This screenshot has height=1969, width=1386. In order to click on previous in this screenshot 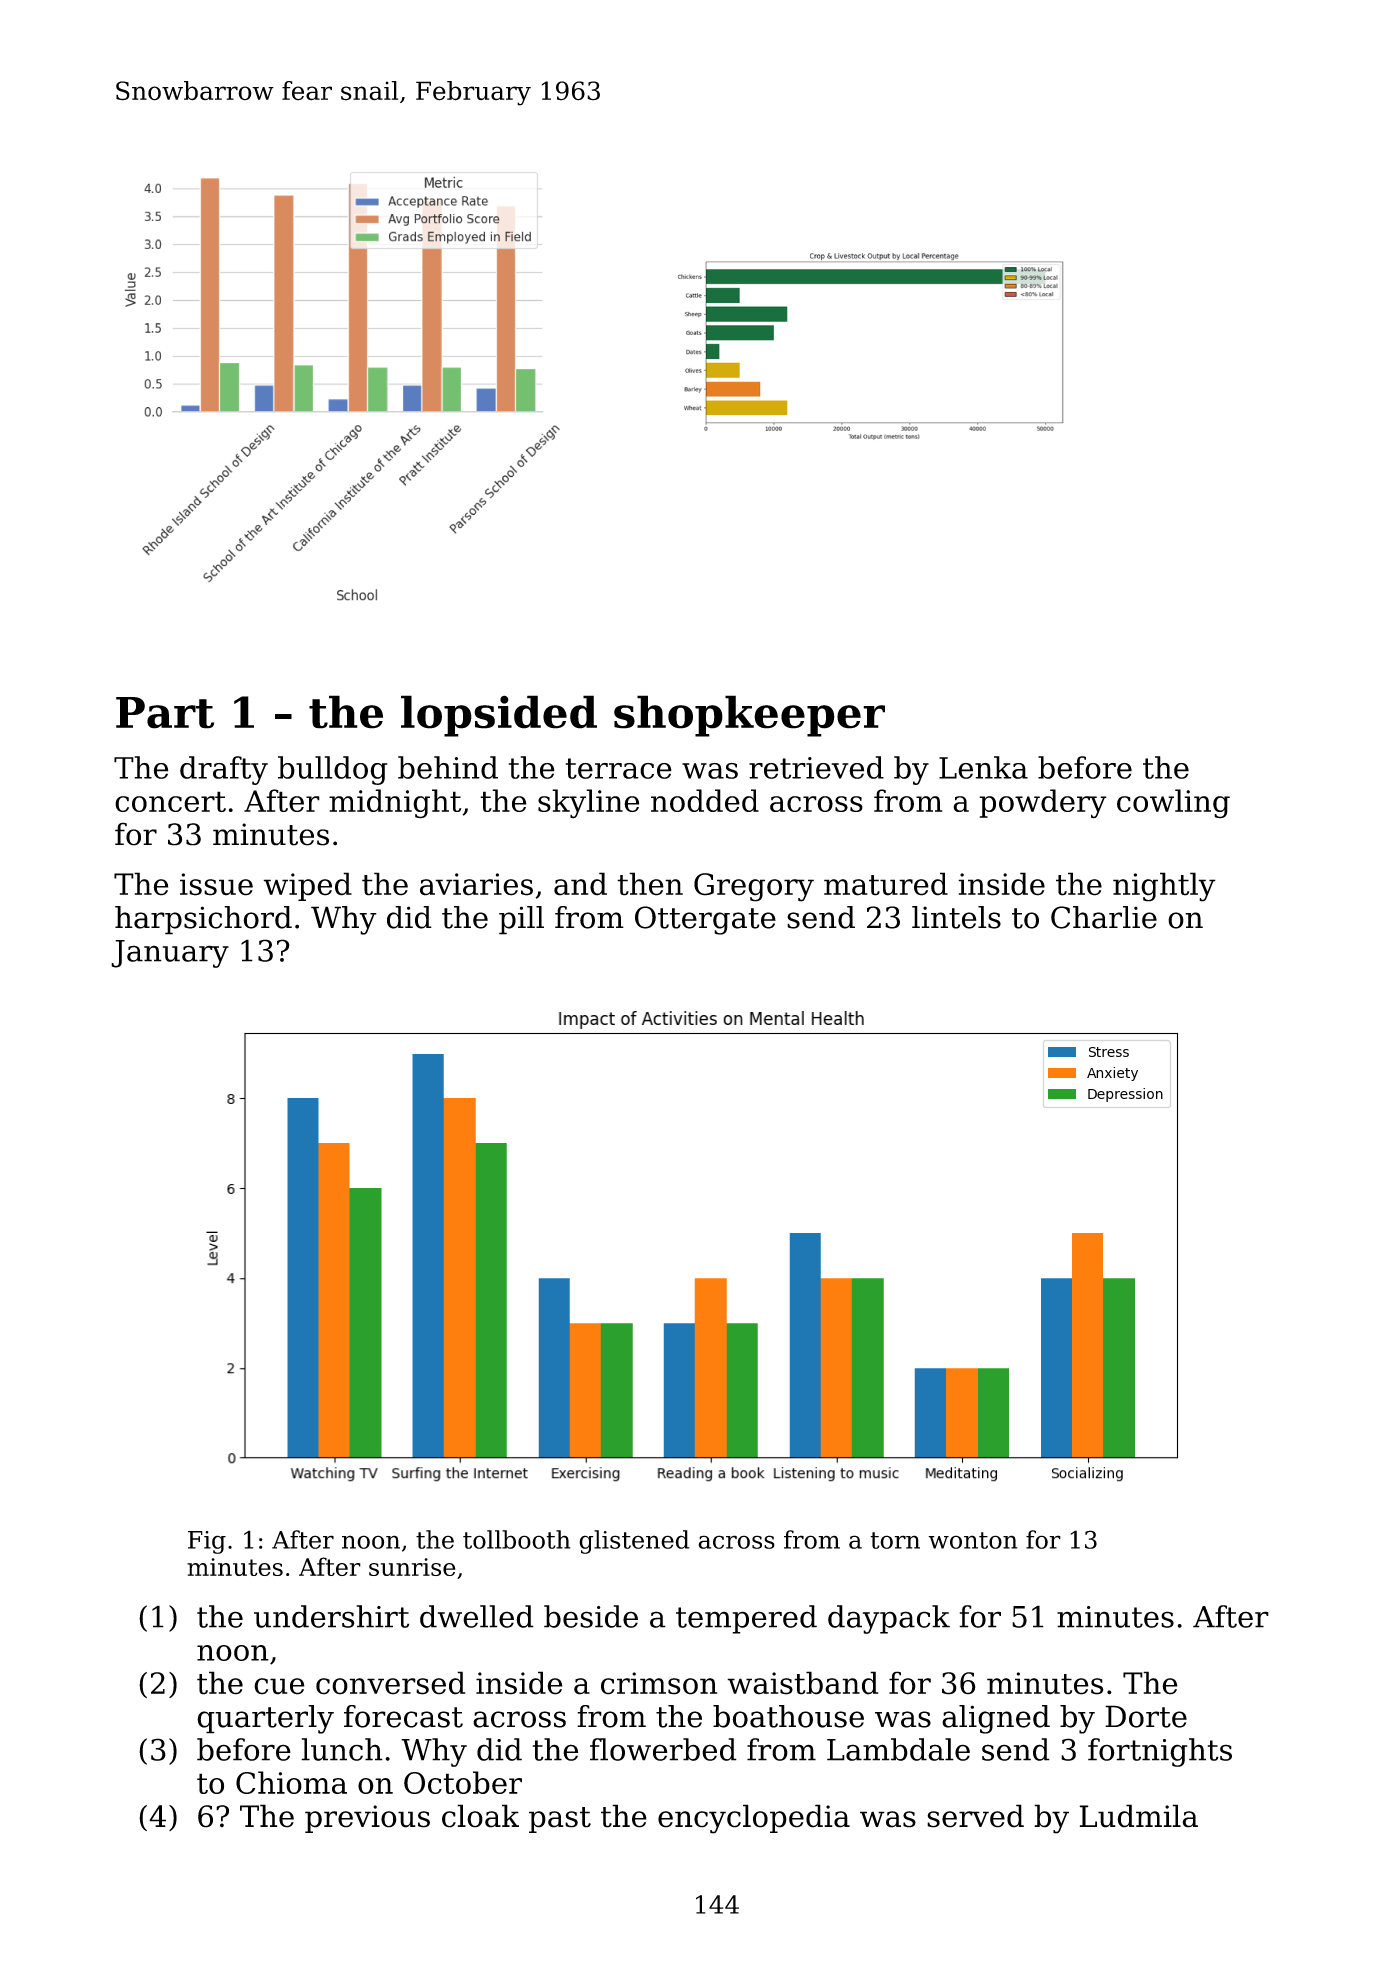, I will do `click(367, 1819)`.
